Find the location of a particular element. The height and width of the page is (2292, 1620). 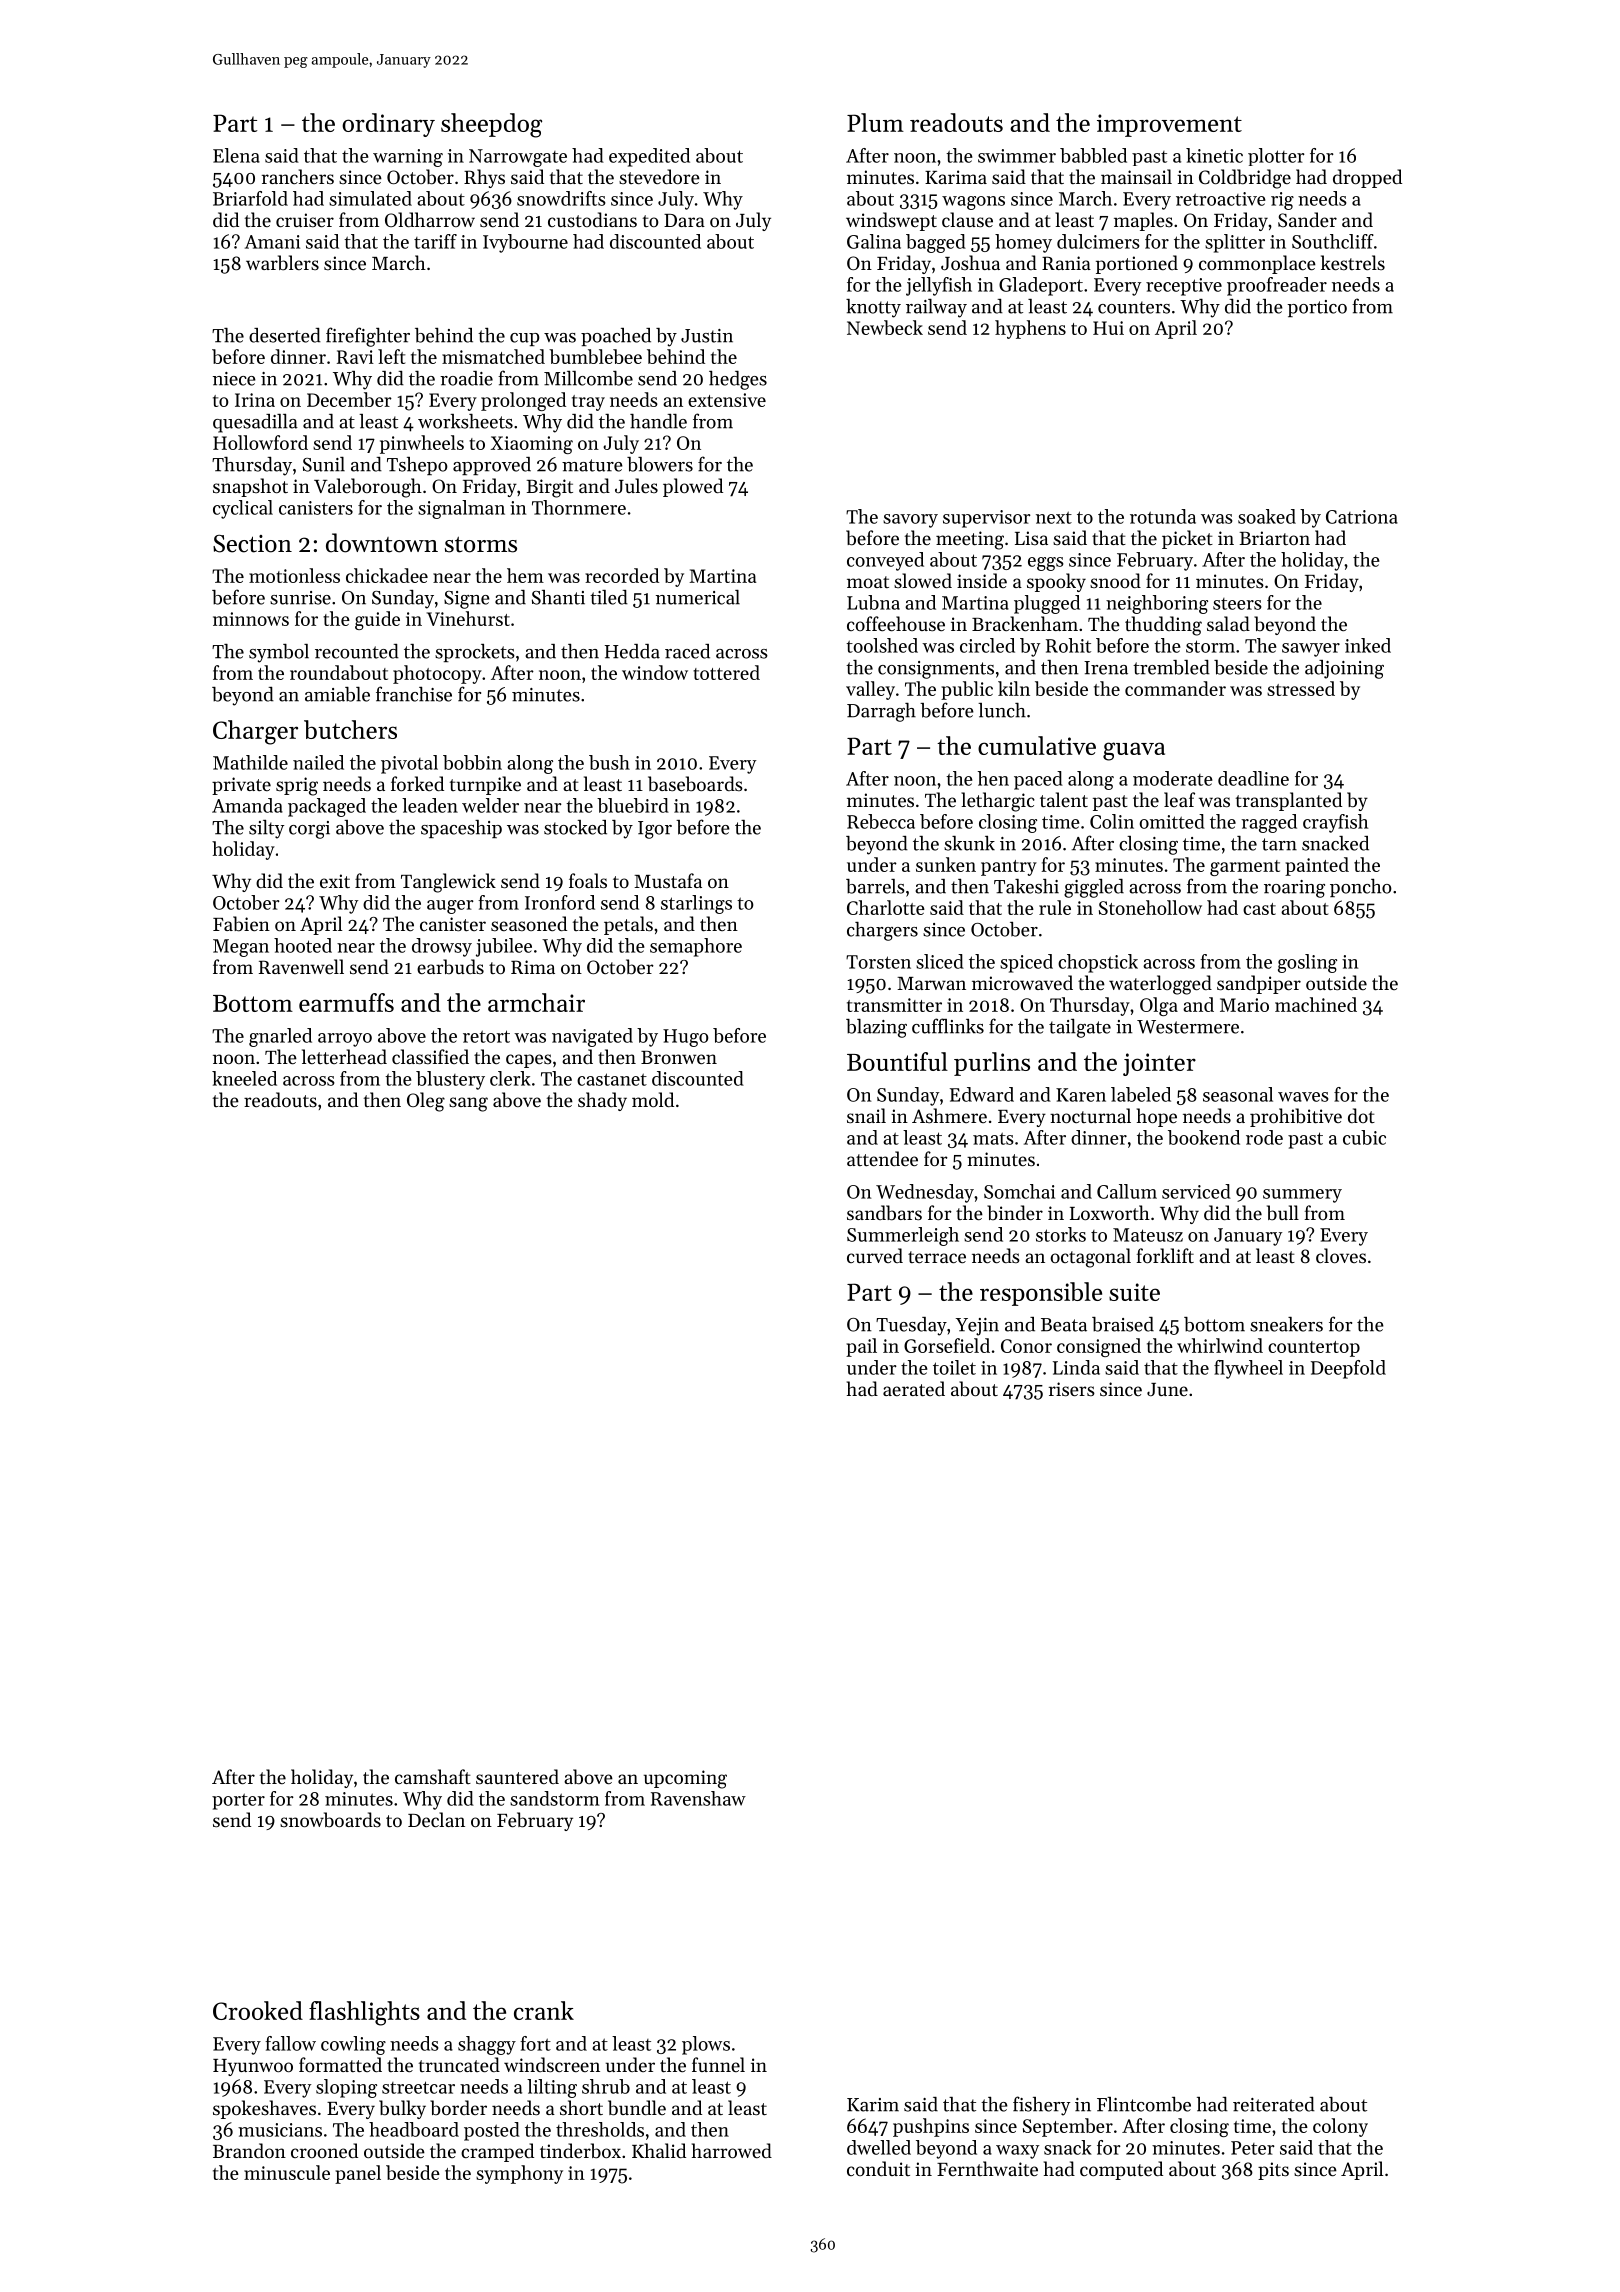

inside is located at coordinates (982, 580).
